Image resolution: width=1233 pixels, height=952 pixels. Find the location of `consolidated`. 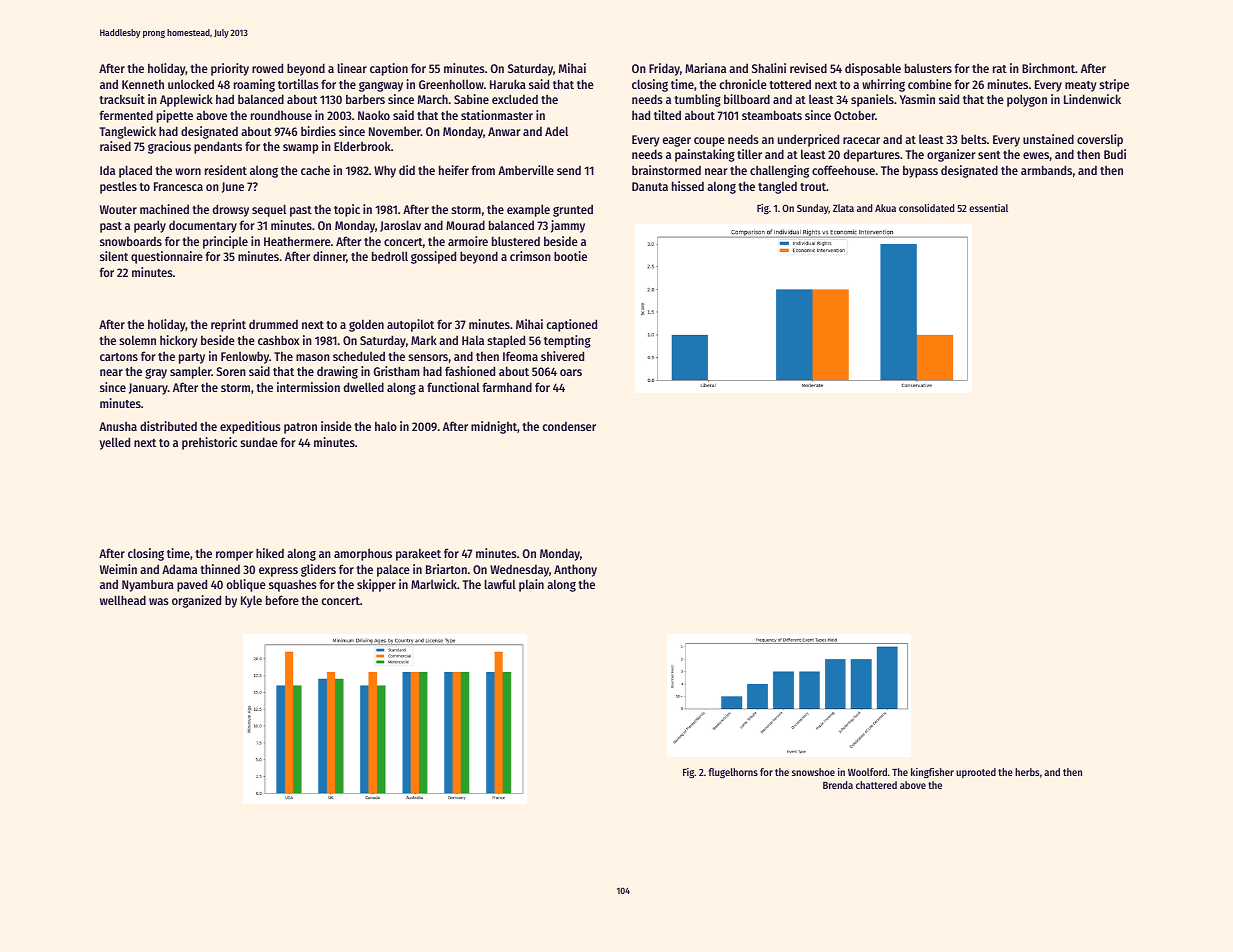

consolidated is located at coordinates (926, 208).
